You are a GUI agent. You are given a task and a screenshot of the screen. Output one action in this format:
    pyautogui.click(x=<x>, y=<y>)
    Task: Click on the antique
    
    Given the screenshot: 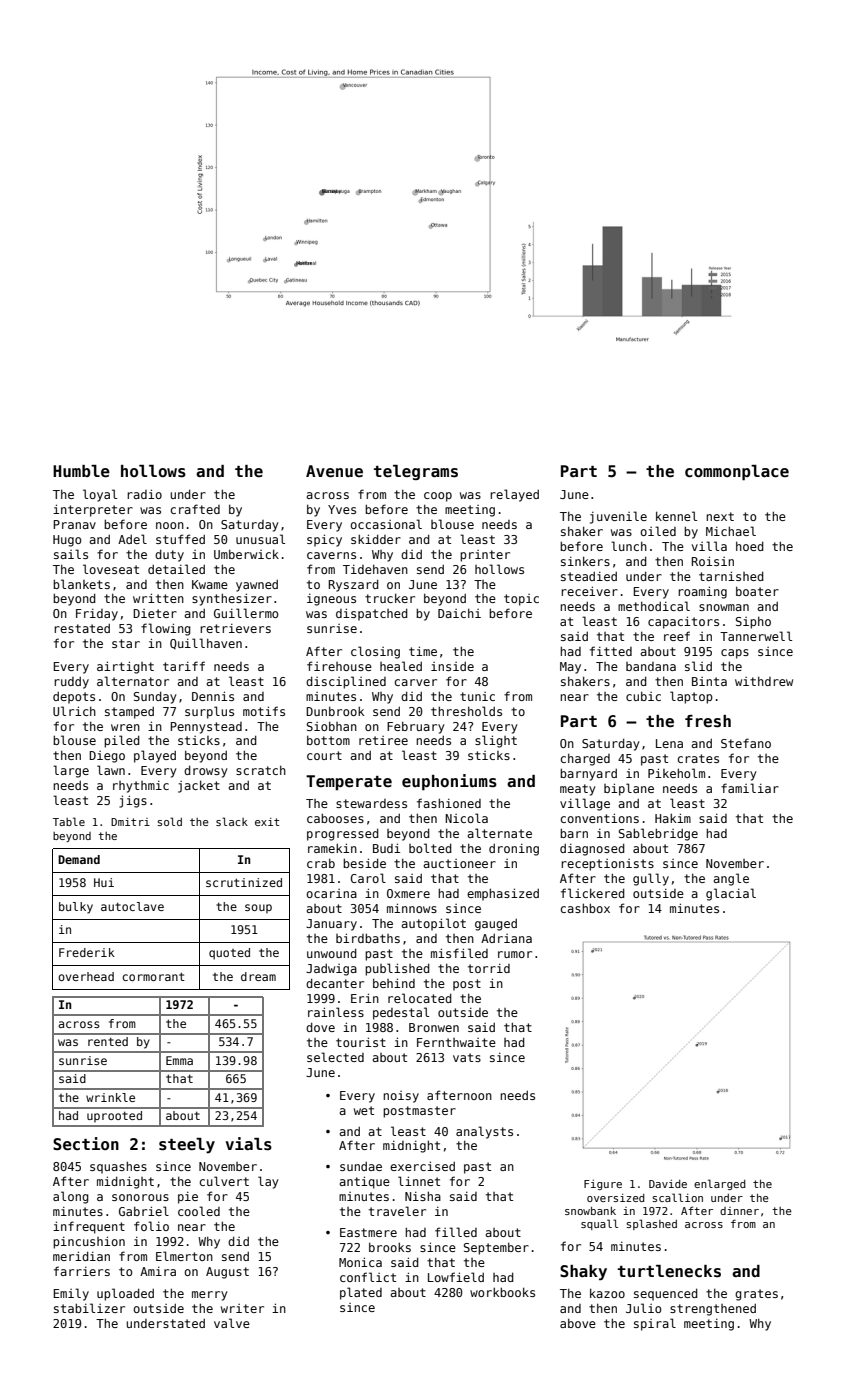 What is the action you would take?
    pyautogui.click(x=364, y=1182)
